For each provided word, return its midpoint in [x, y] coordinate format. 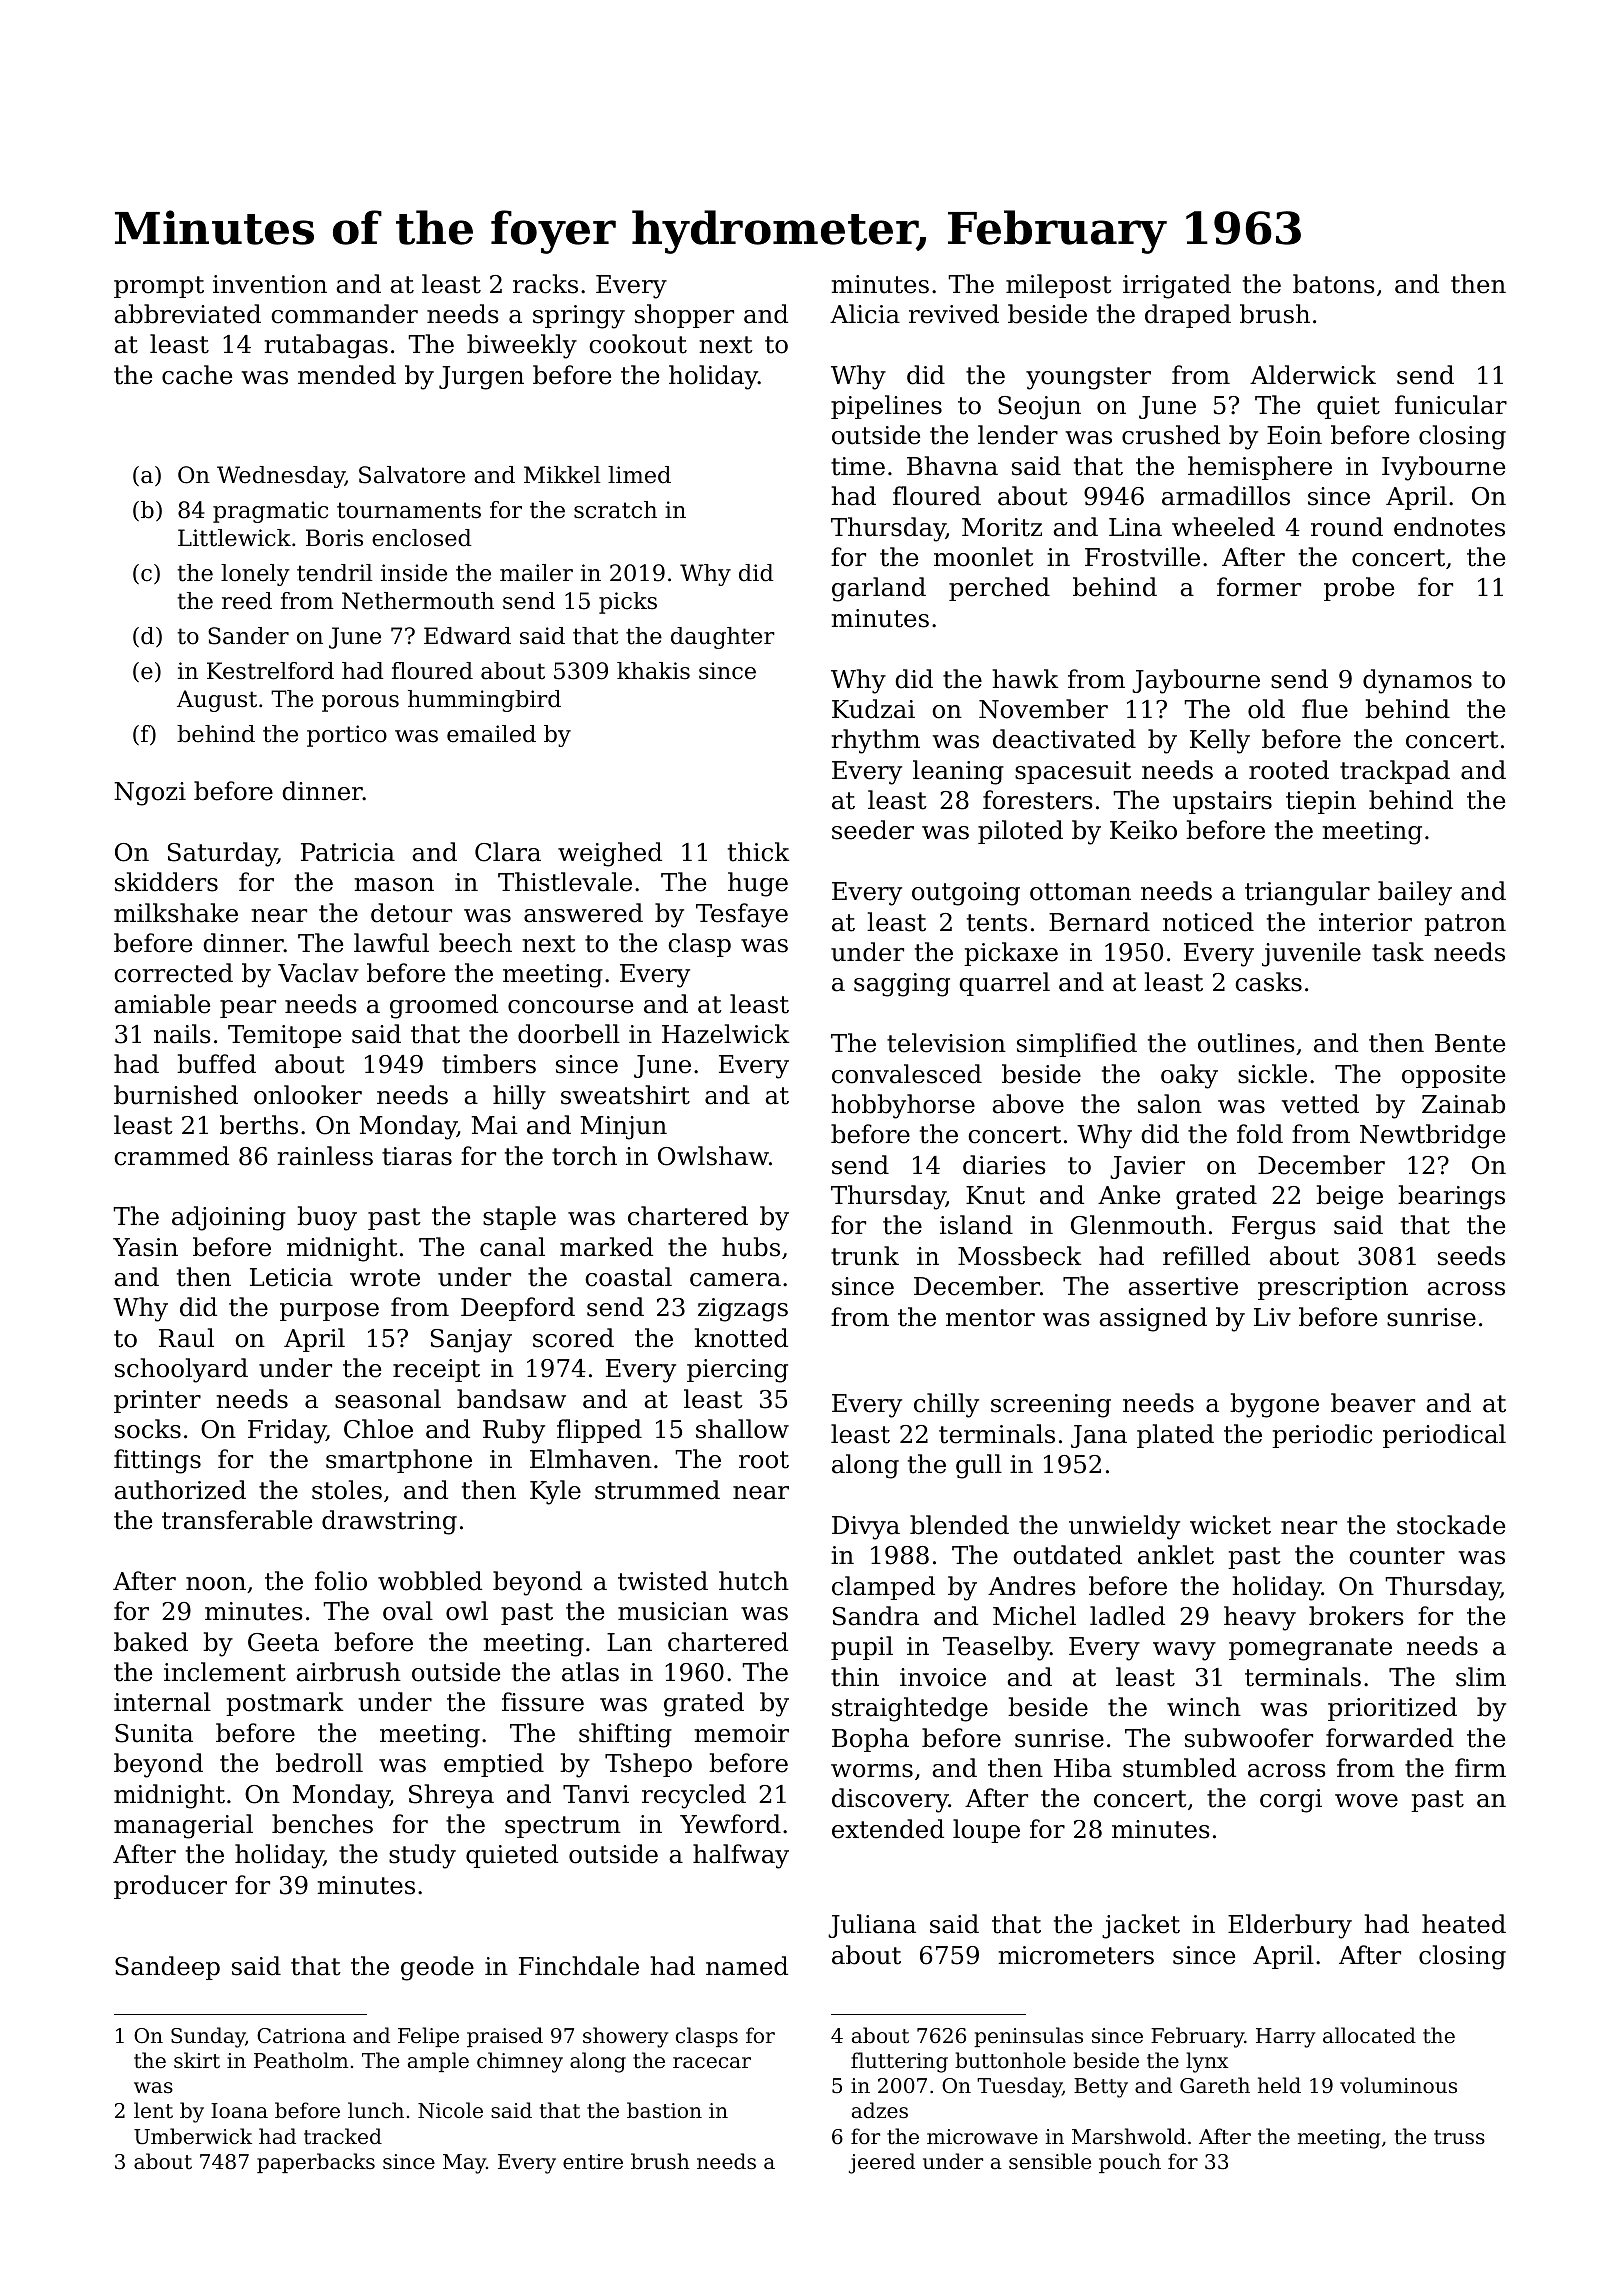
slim [1481, 1677]
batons [1334, 284]
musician [673, 1611]
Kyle [555, 1492]
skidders [166, 882]
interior [1365, 922]
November [1043, 709]
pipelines [886, 407]
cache [197, 375]
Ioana [239, 2111]
